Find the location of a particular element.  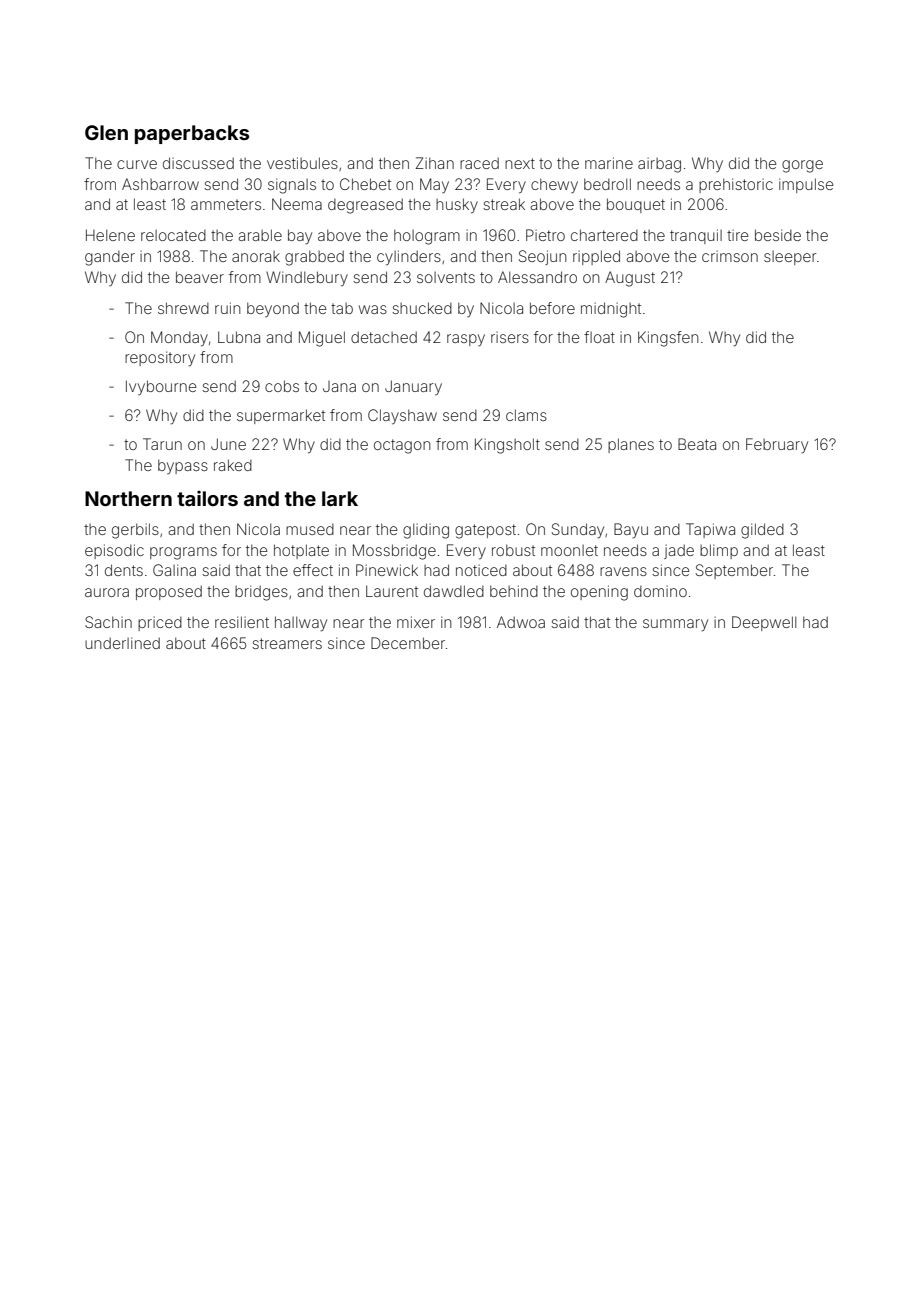

Deepwell is located at coordinates (764, 623).
